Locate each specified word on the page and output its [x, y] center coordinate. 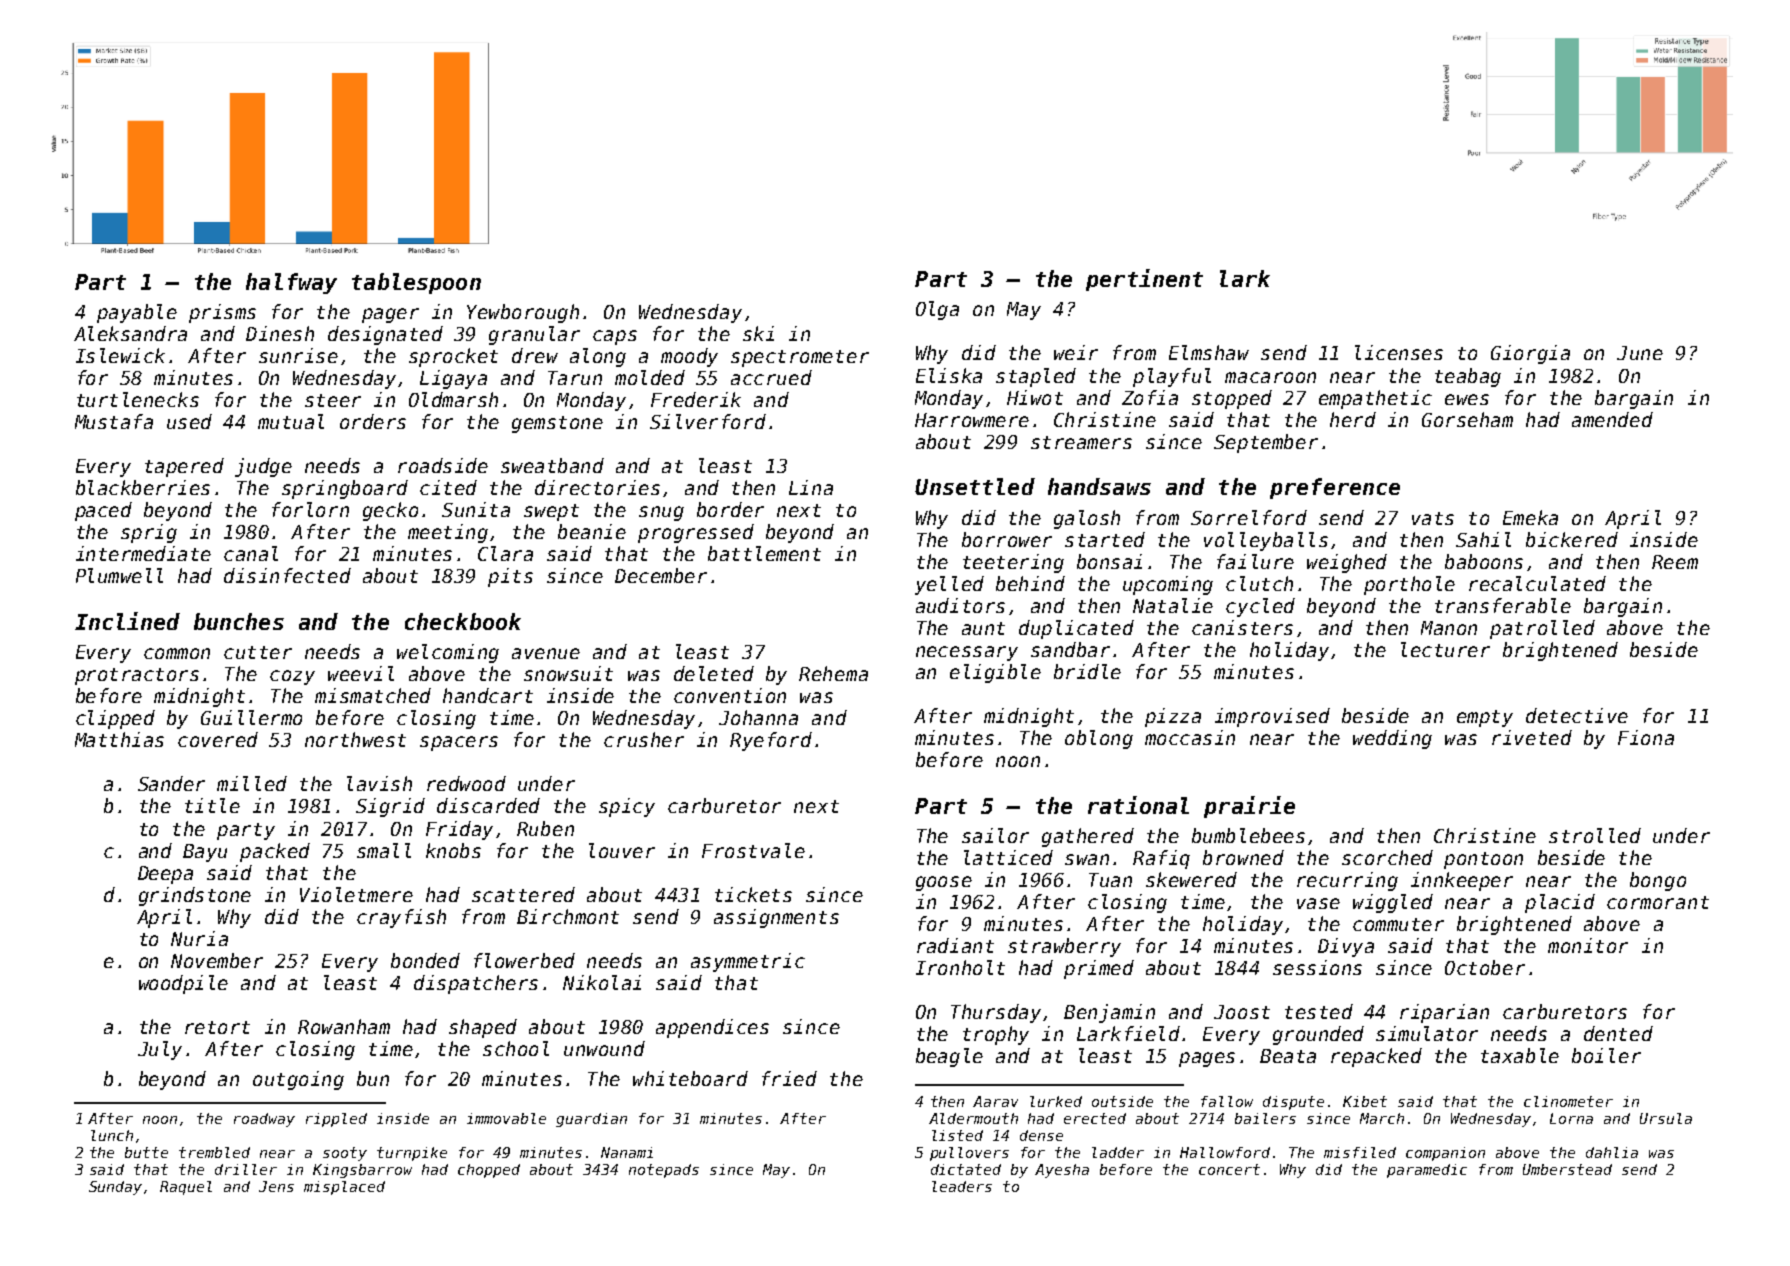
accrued [771, 377]
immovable [506, 1118]
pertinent [1144, 280]
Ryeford [771, 741]
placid [1560, 903]
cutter [258, 652]
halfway [291, 283]
